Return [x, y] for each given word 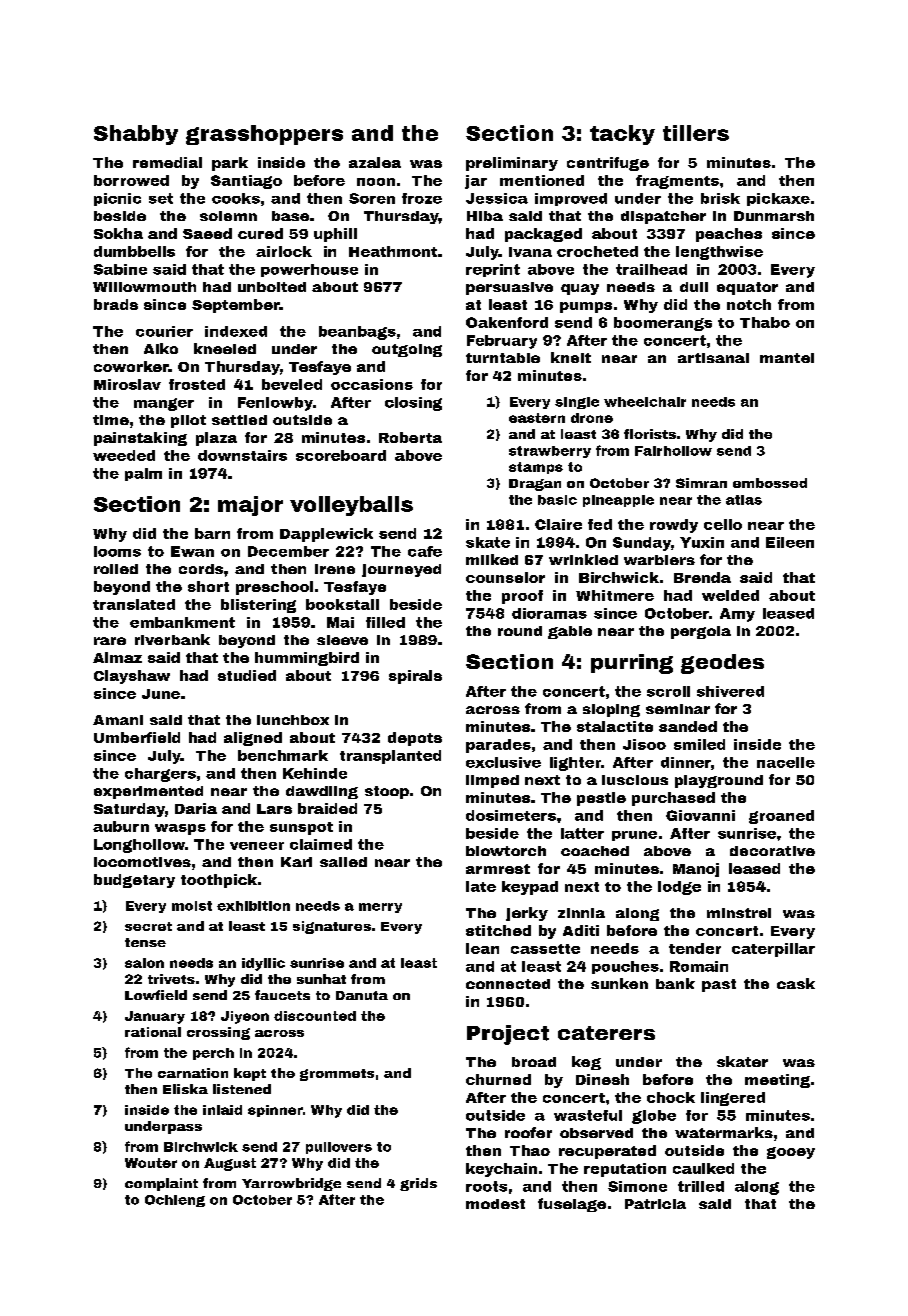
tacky [622, 135]
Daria [196, 808]
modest [495, 1204]
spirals [415, 677]
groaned [781, 817]
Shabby [136, 135]
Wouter [151, 1163]
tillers [696, 133]
